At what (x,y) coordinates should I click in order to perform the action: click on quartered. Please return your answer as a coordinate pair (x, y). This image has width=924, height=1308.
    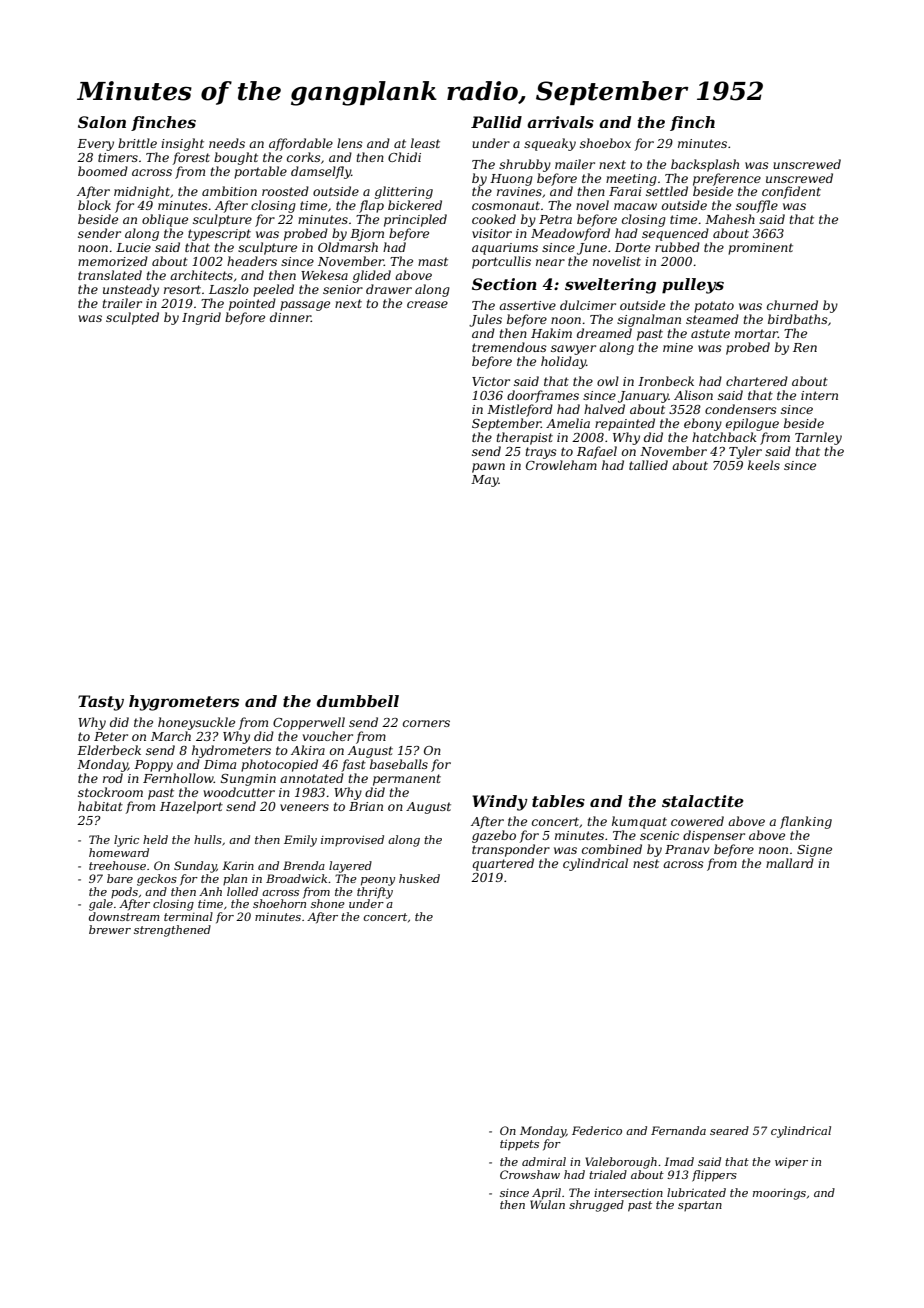
    Looking at the image, I should click on (503, 864).
